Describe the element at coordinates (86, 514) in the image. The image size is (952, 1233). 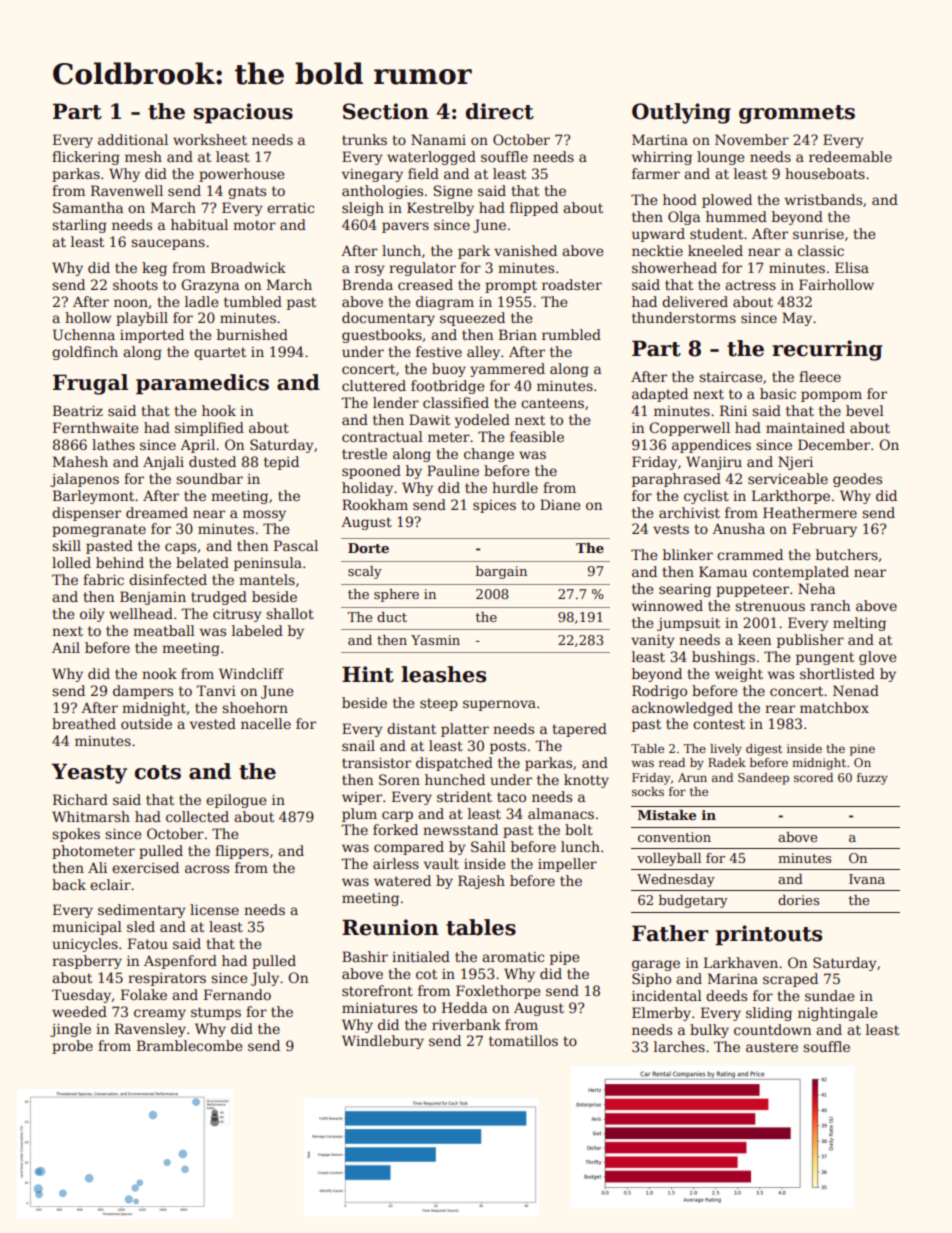
I see `dispenser` at that location.
